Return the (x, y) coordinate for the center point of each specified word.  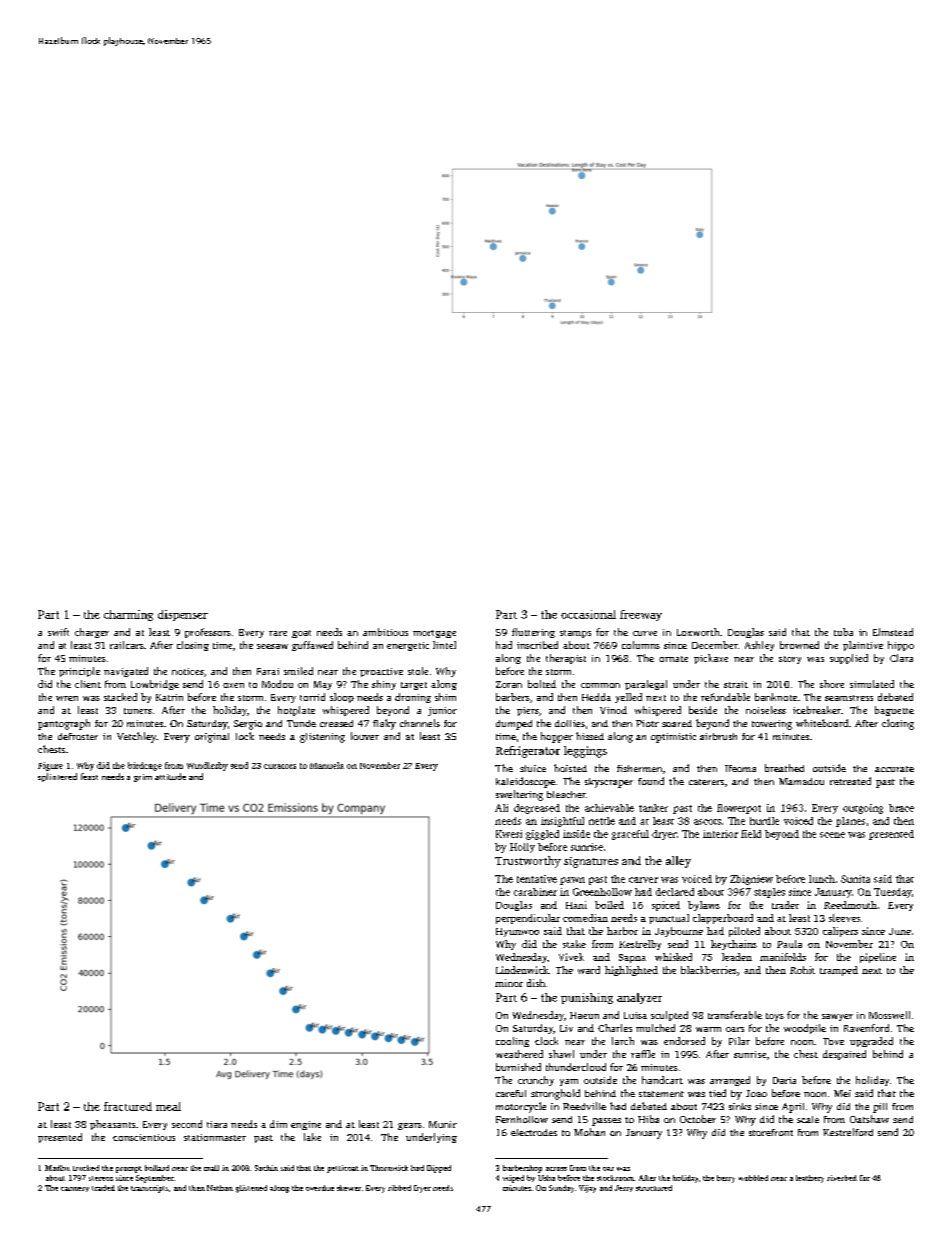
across (556, 1169)
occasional (588, 614)
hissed (590, 736)
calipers (840, 932)
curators (280, 766)
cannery (75, 1189)
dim (278, 1124)
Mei (842, 1093)
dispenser (183, 615)
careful (511, 1093)
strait (736, 684)
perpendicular (528, 919)
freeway (641, 615)
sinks (740, 1106)
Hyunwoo (517, 932)
